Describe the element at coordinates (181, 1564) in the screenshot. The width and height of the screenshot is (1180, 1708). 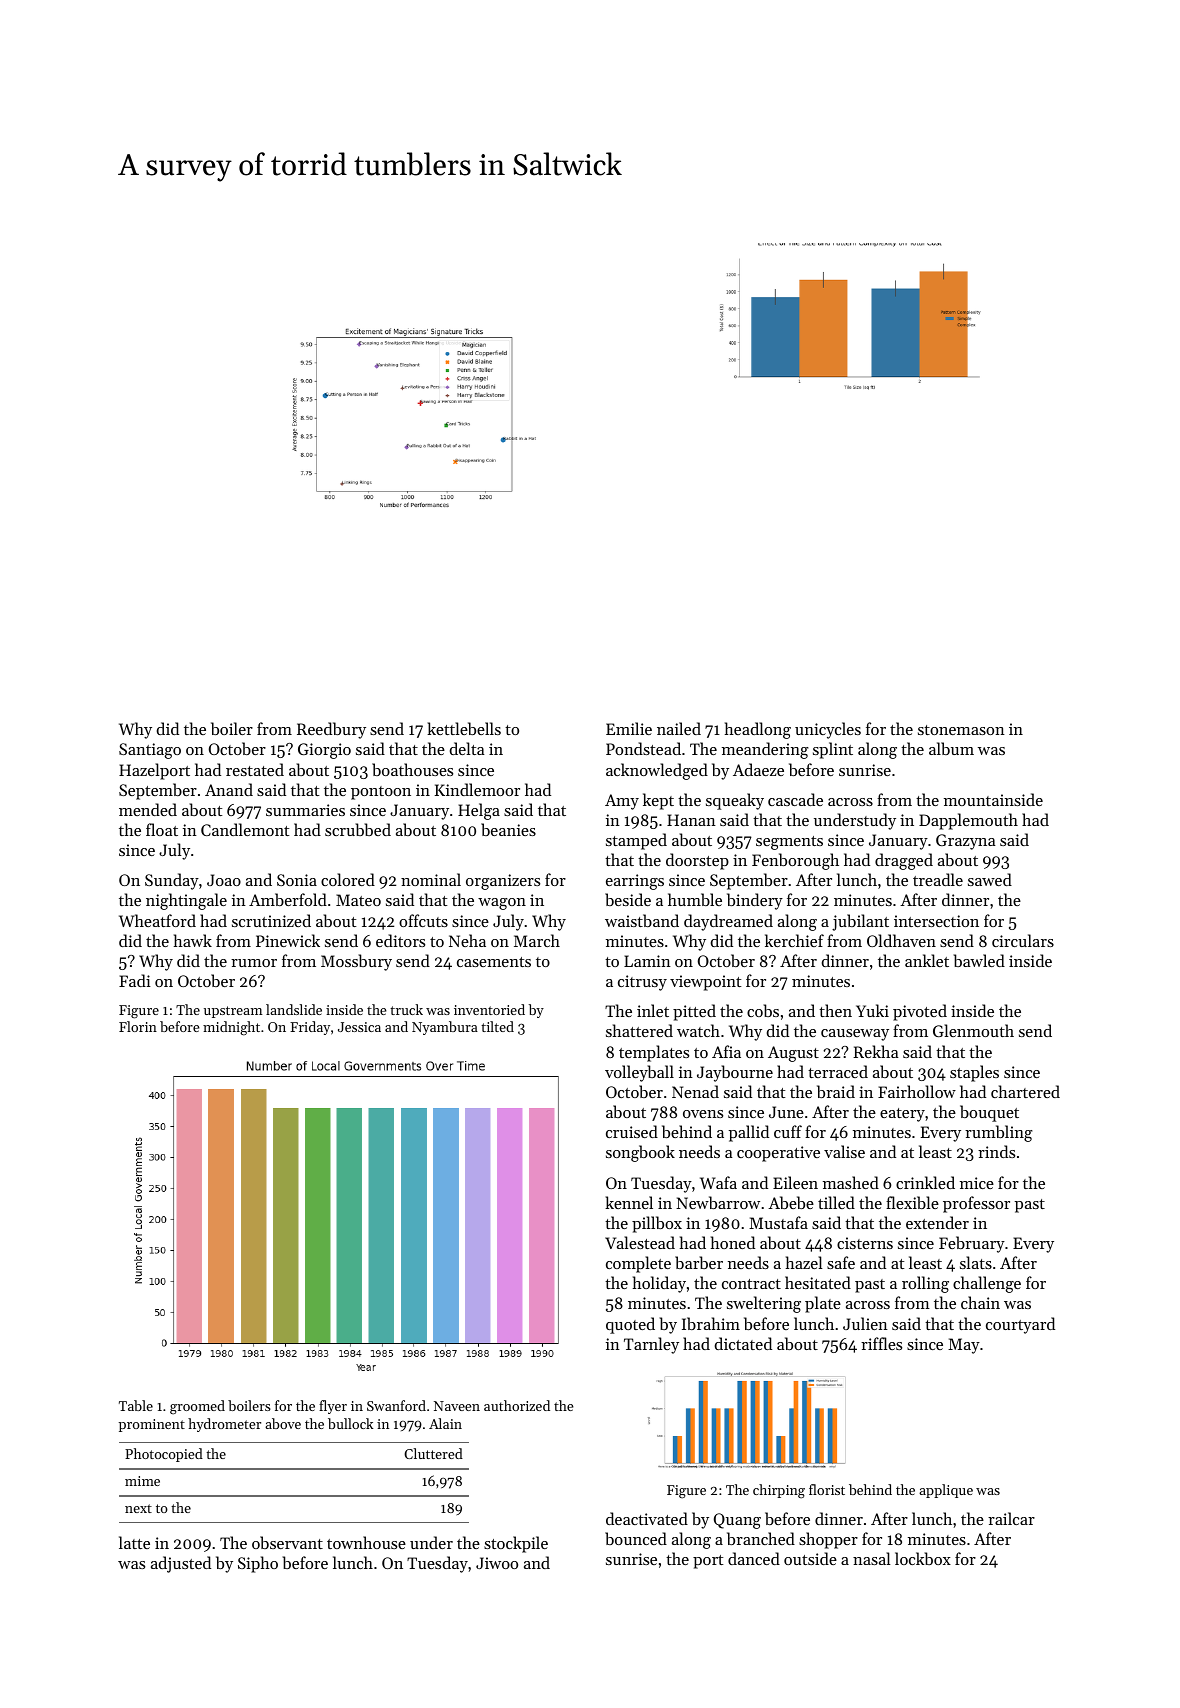
I see `adjusted` at that location.
